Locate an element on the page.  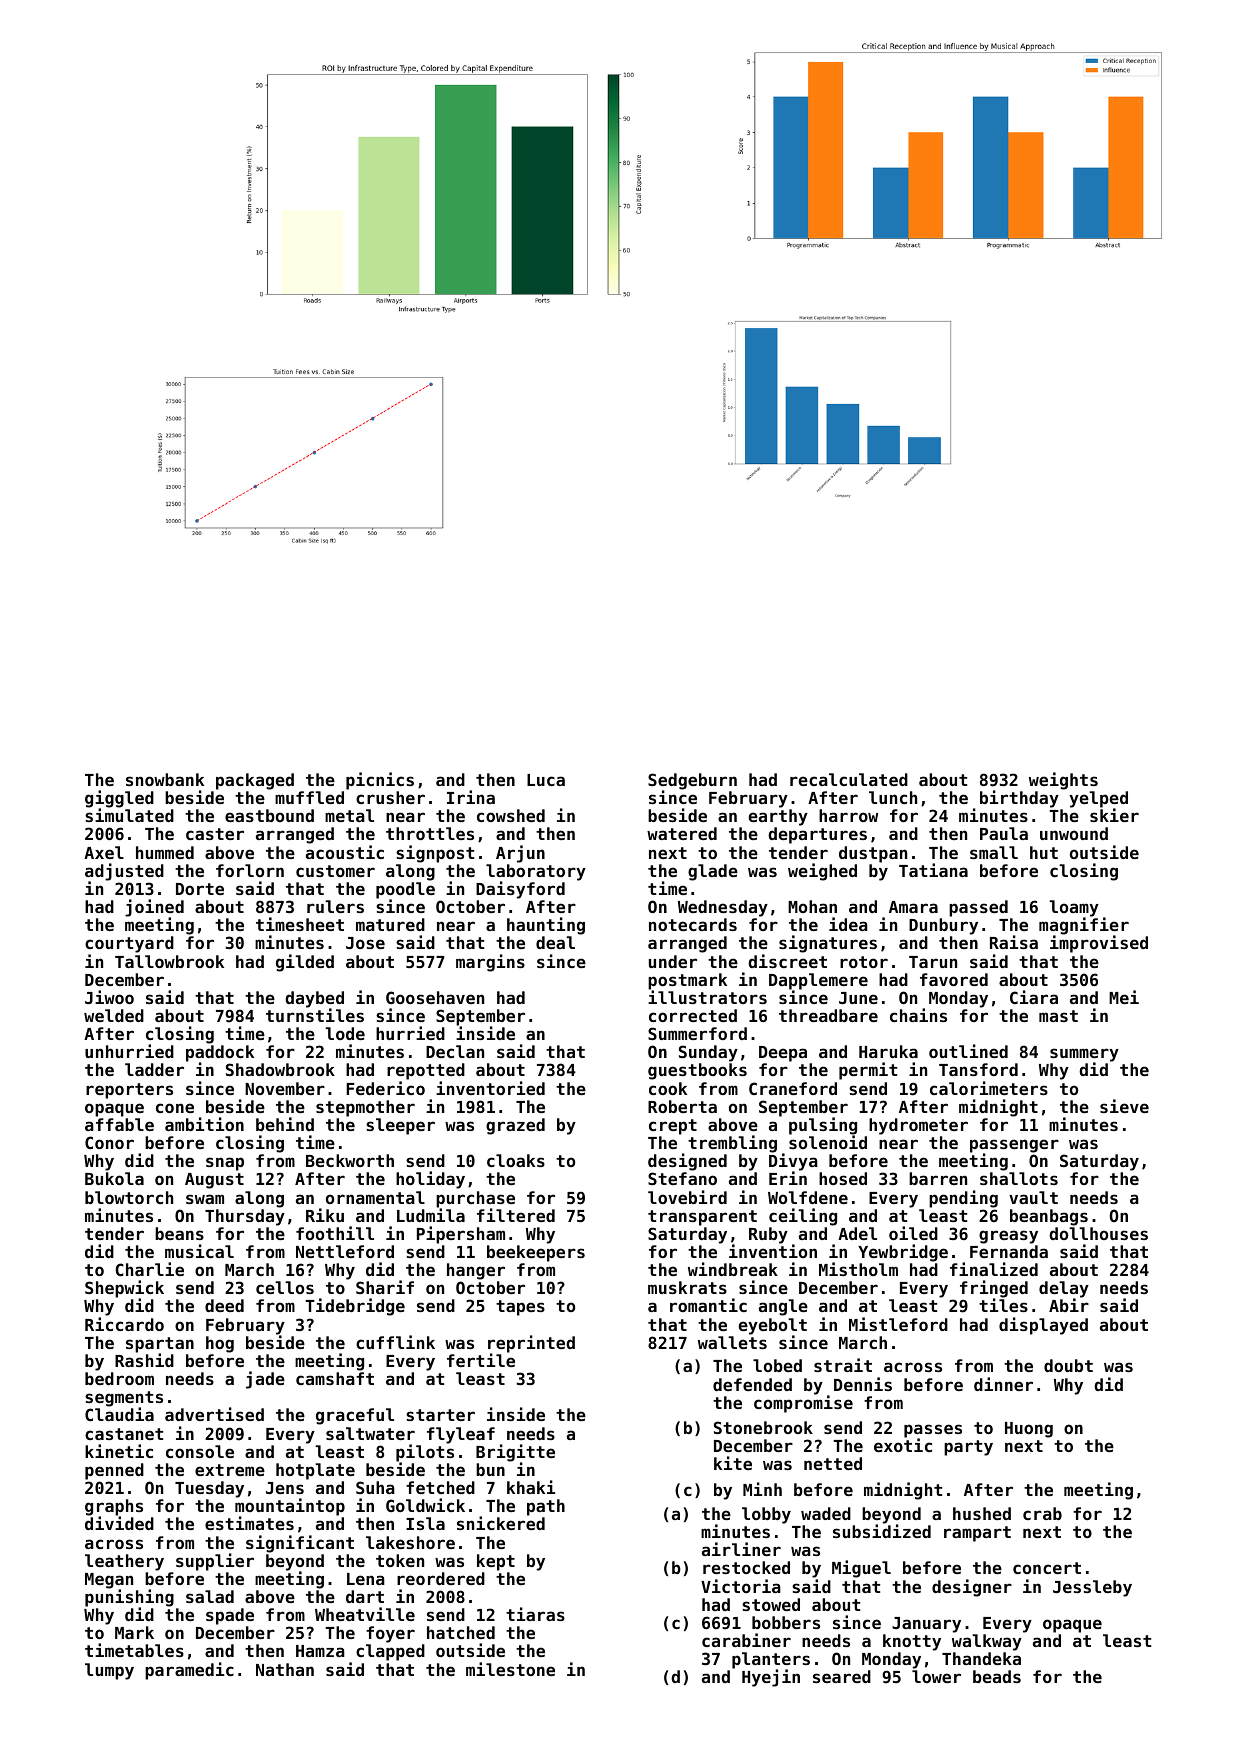
Abir is located at coordinates (1069, 1305).
